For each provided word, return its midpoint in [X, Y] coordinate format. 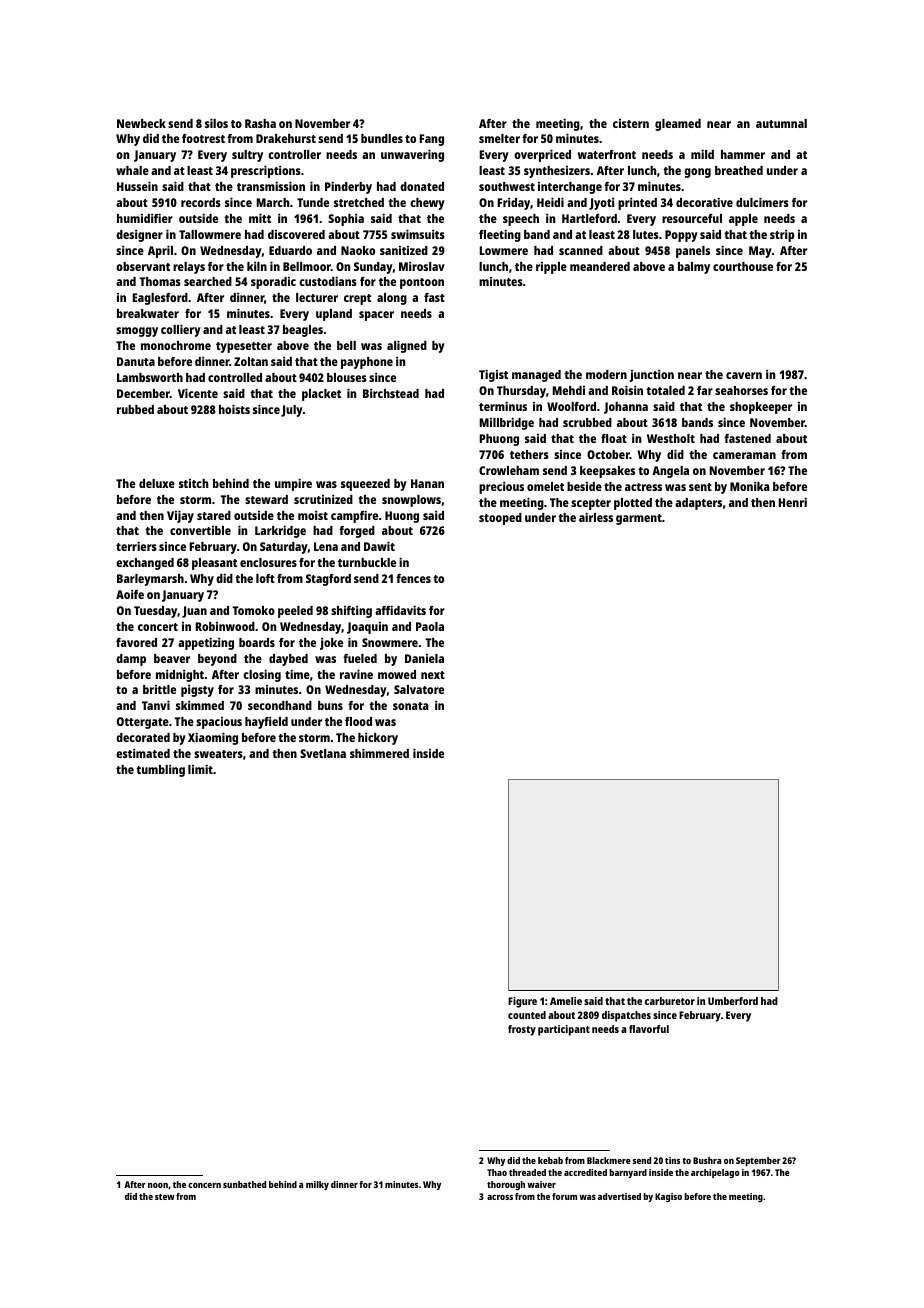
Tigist [493, 375]
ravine [356, 674]
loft [265, 578]
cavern [744, 375]
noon [158, 1185]
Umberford [733, 1001]
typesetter [244, 347]
